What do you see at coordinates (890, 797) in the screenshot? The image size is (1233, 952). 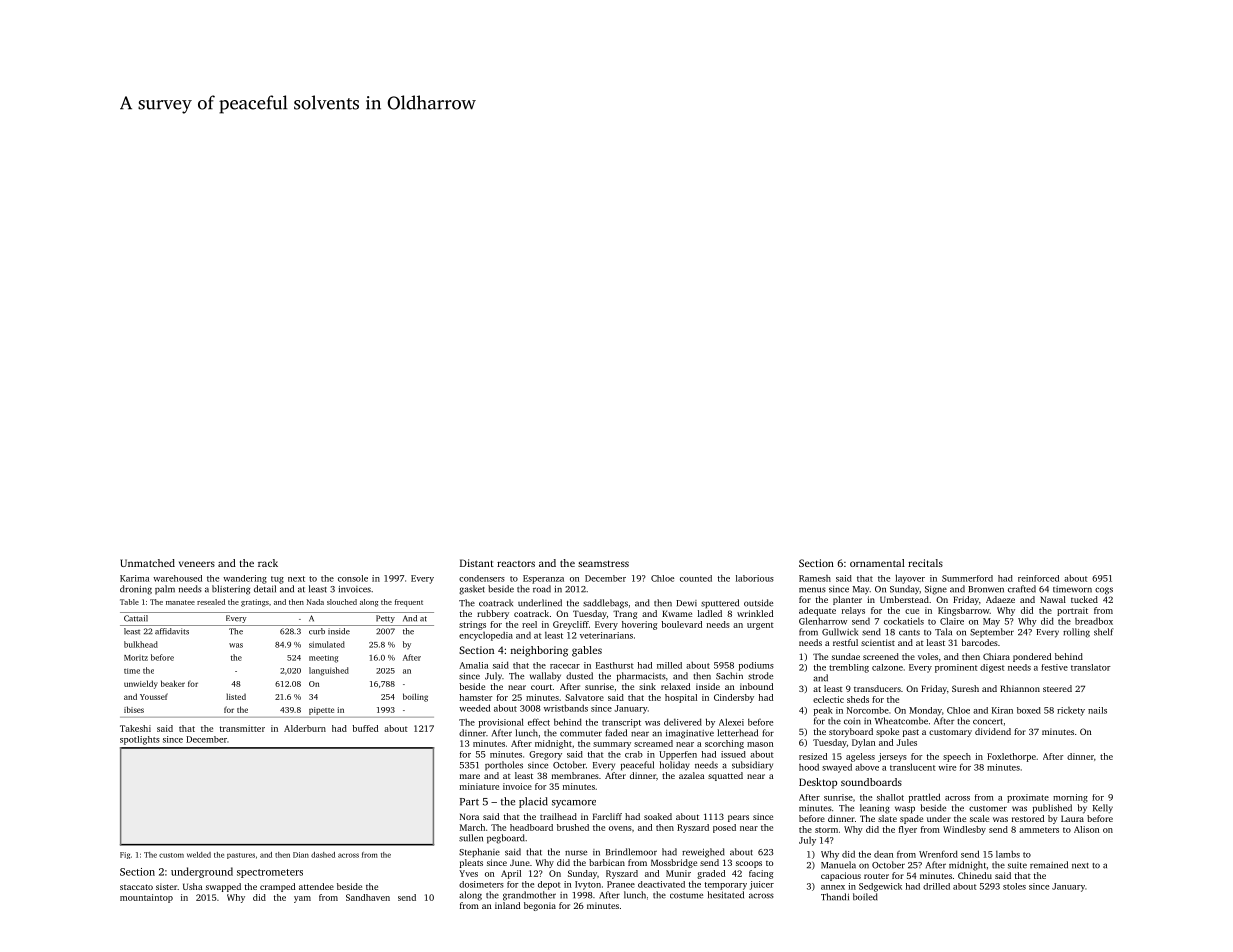 I see `shallot` at bounding box center [890, 797].
